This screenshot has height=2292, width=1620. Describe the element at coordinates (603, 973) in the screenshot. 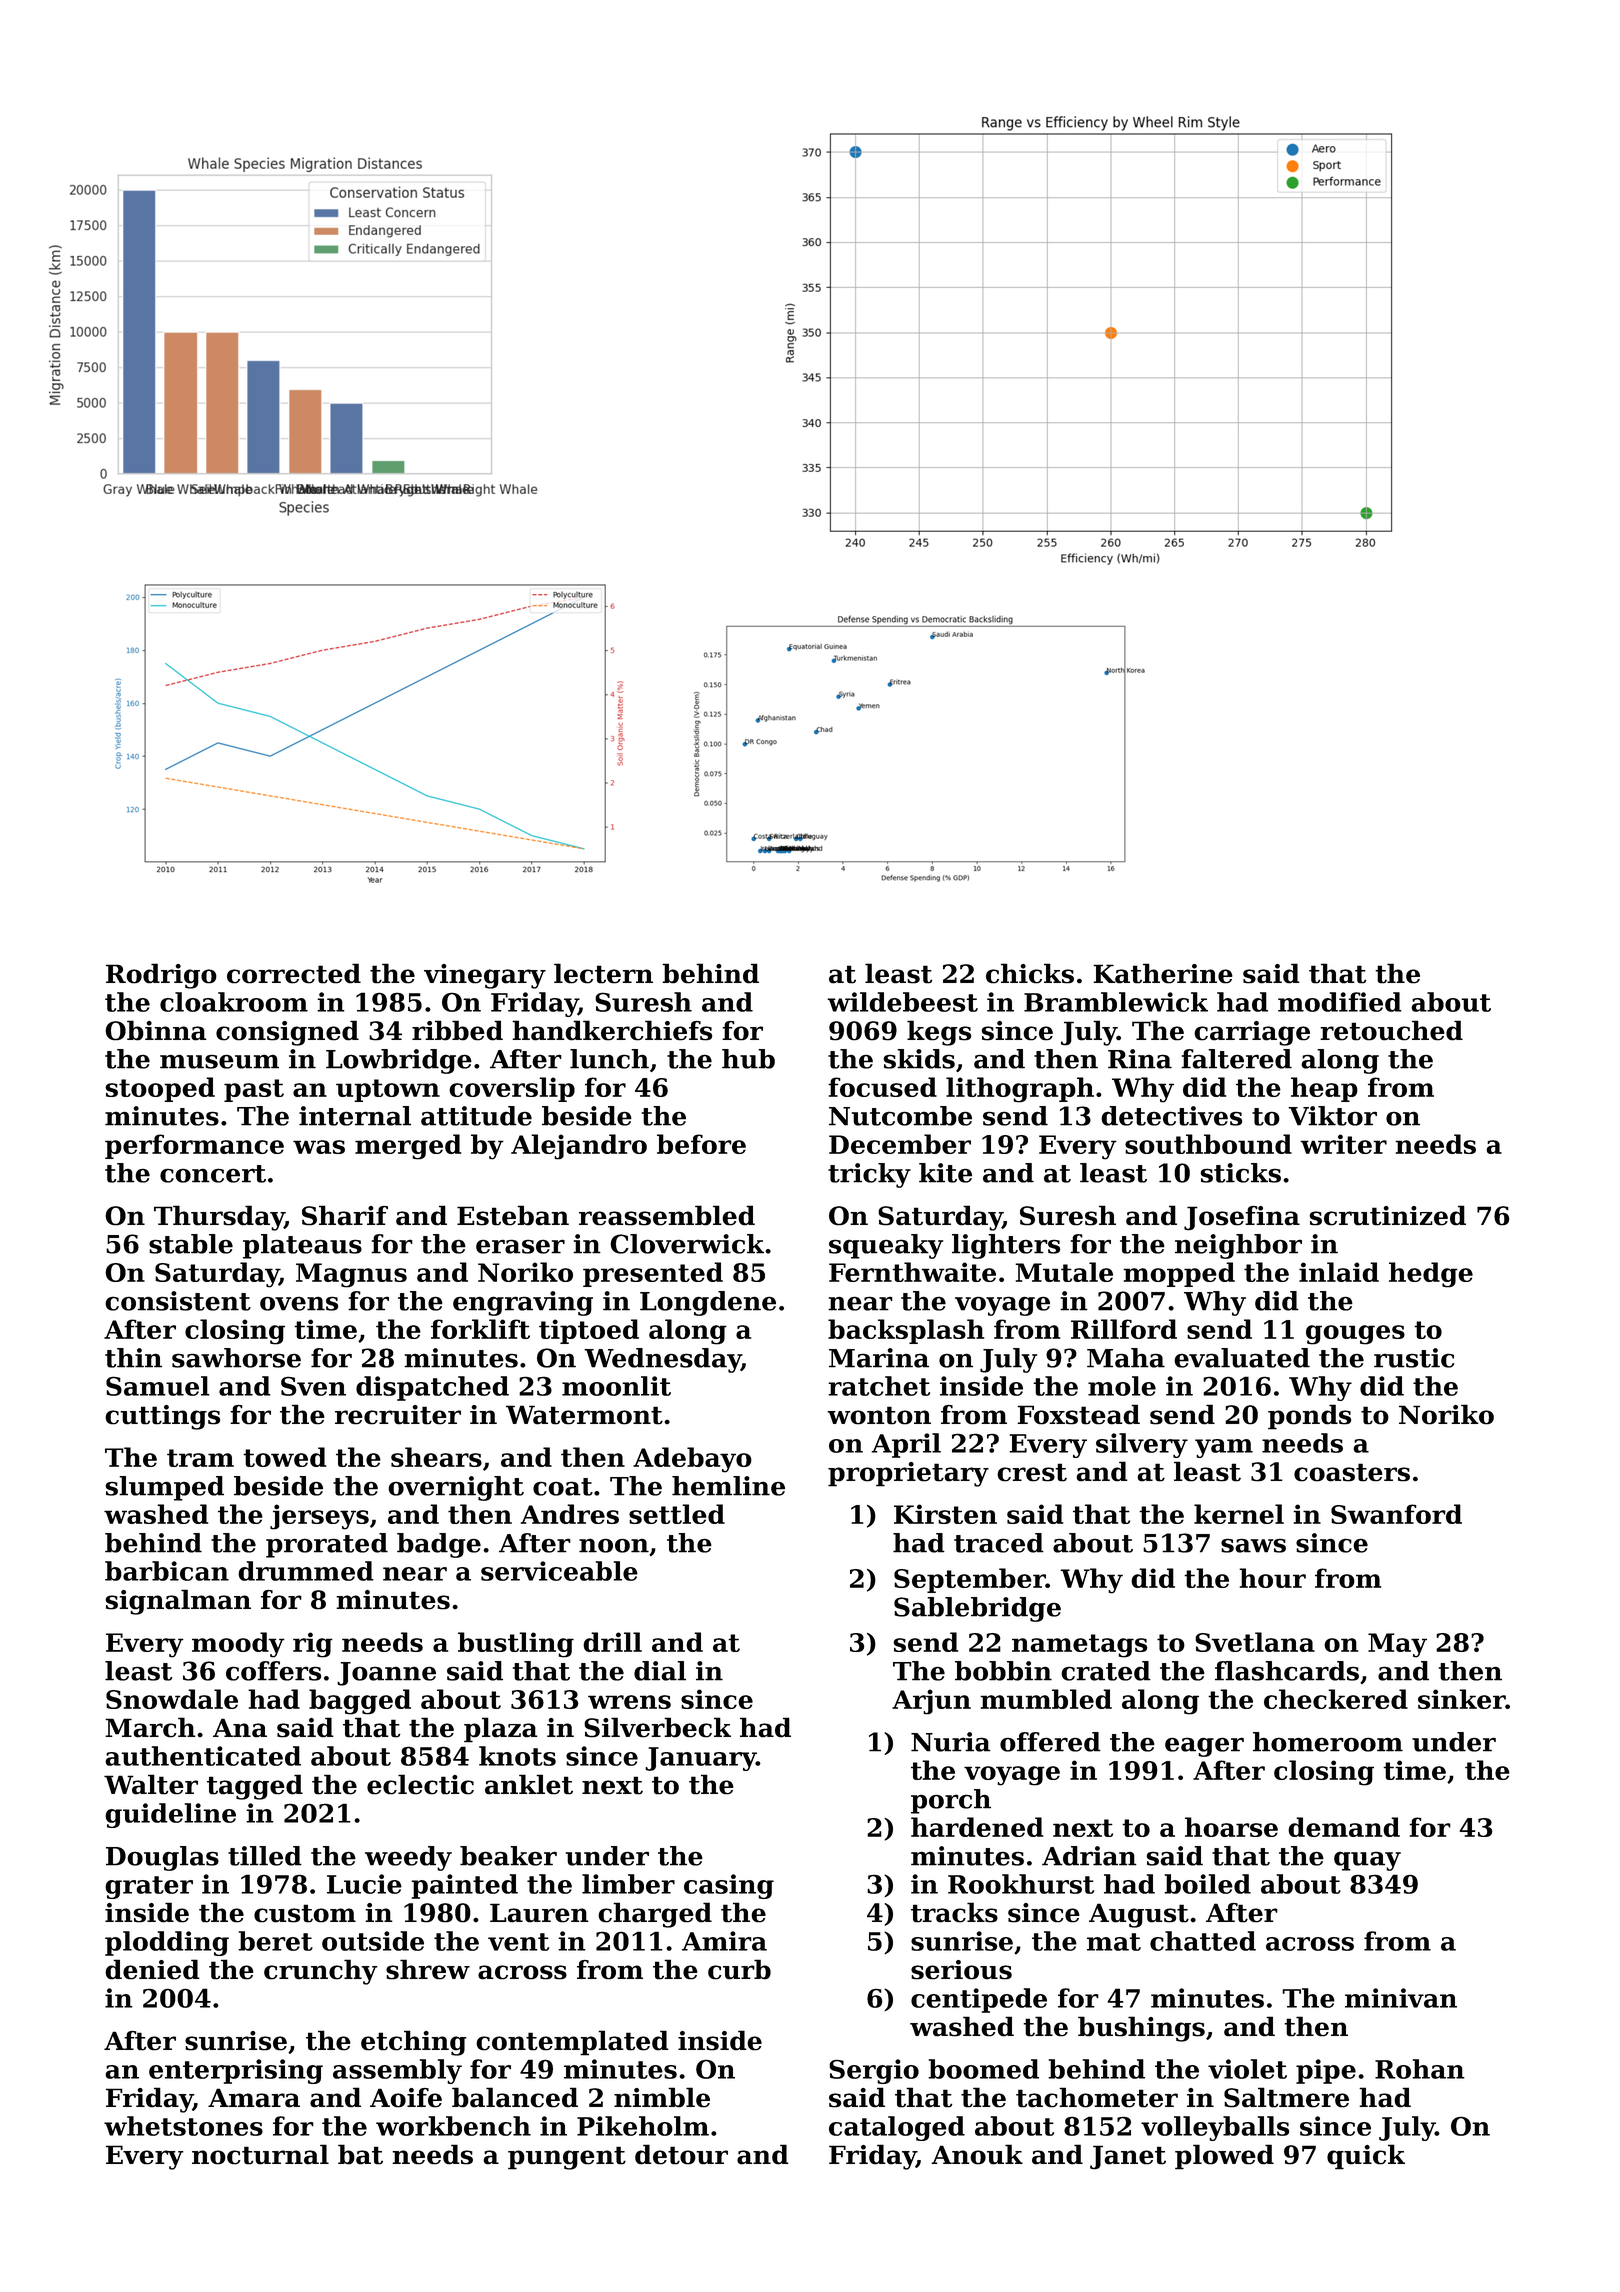

I see `lectern` at that location.
